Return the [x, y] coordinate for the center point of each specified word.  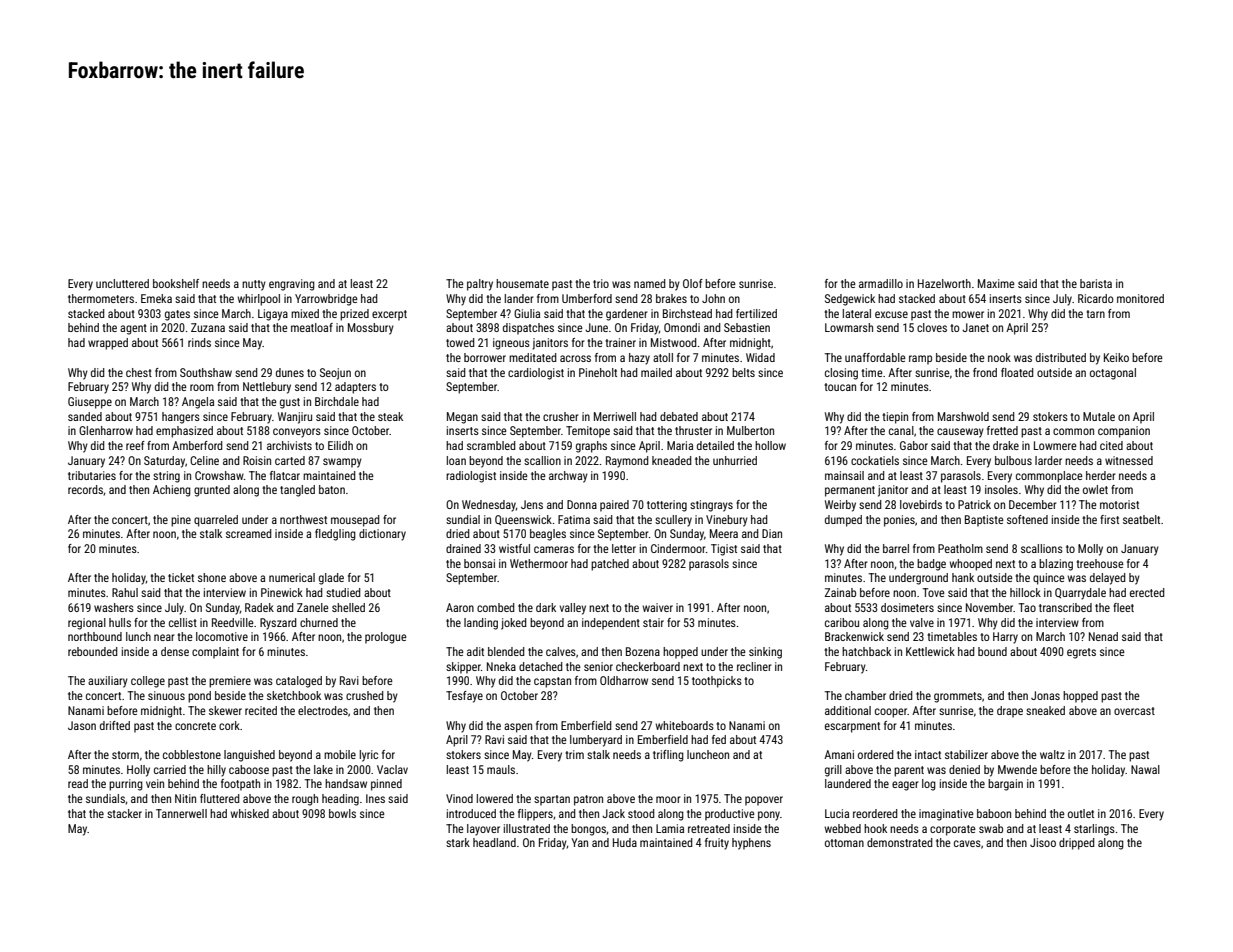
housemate [522, 283]
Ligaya [273, 315]
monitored [1140, 298]
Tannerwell [181, 813]
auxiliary [108, 682]
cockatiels [875, 460]
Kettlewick [930, 651]
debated [679, 416]
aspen [518, 728]
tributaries [92, 475]
